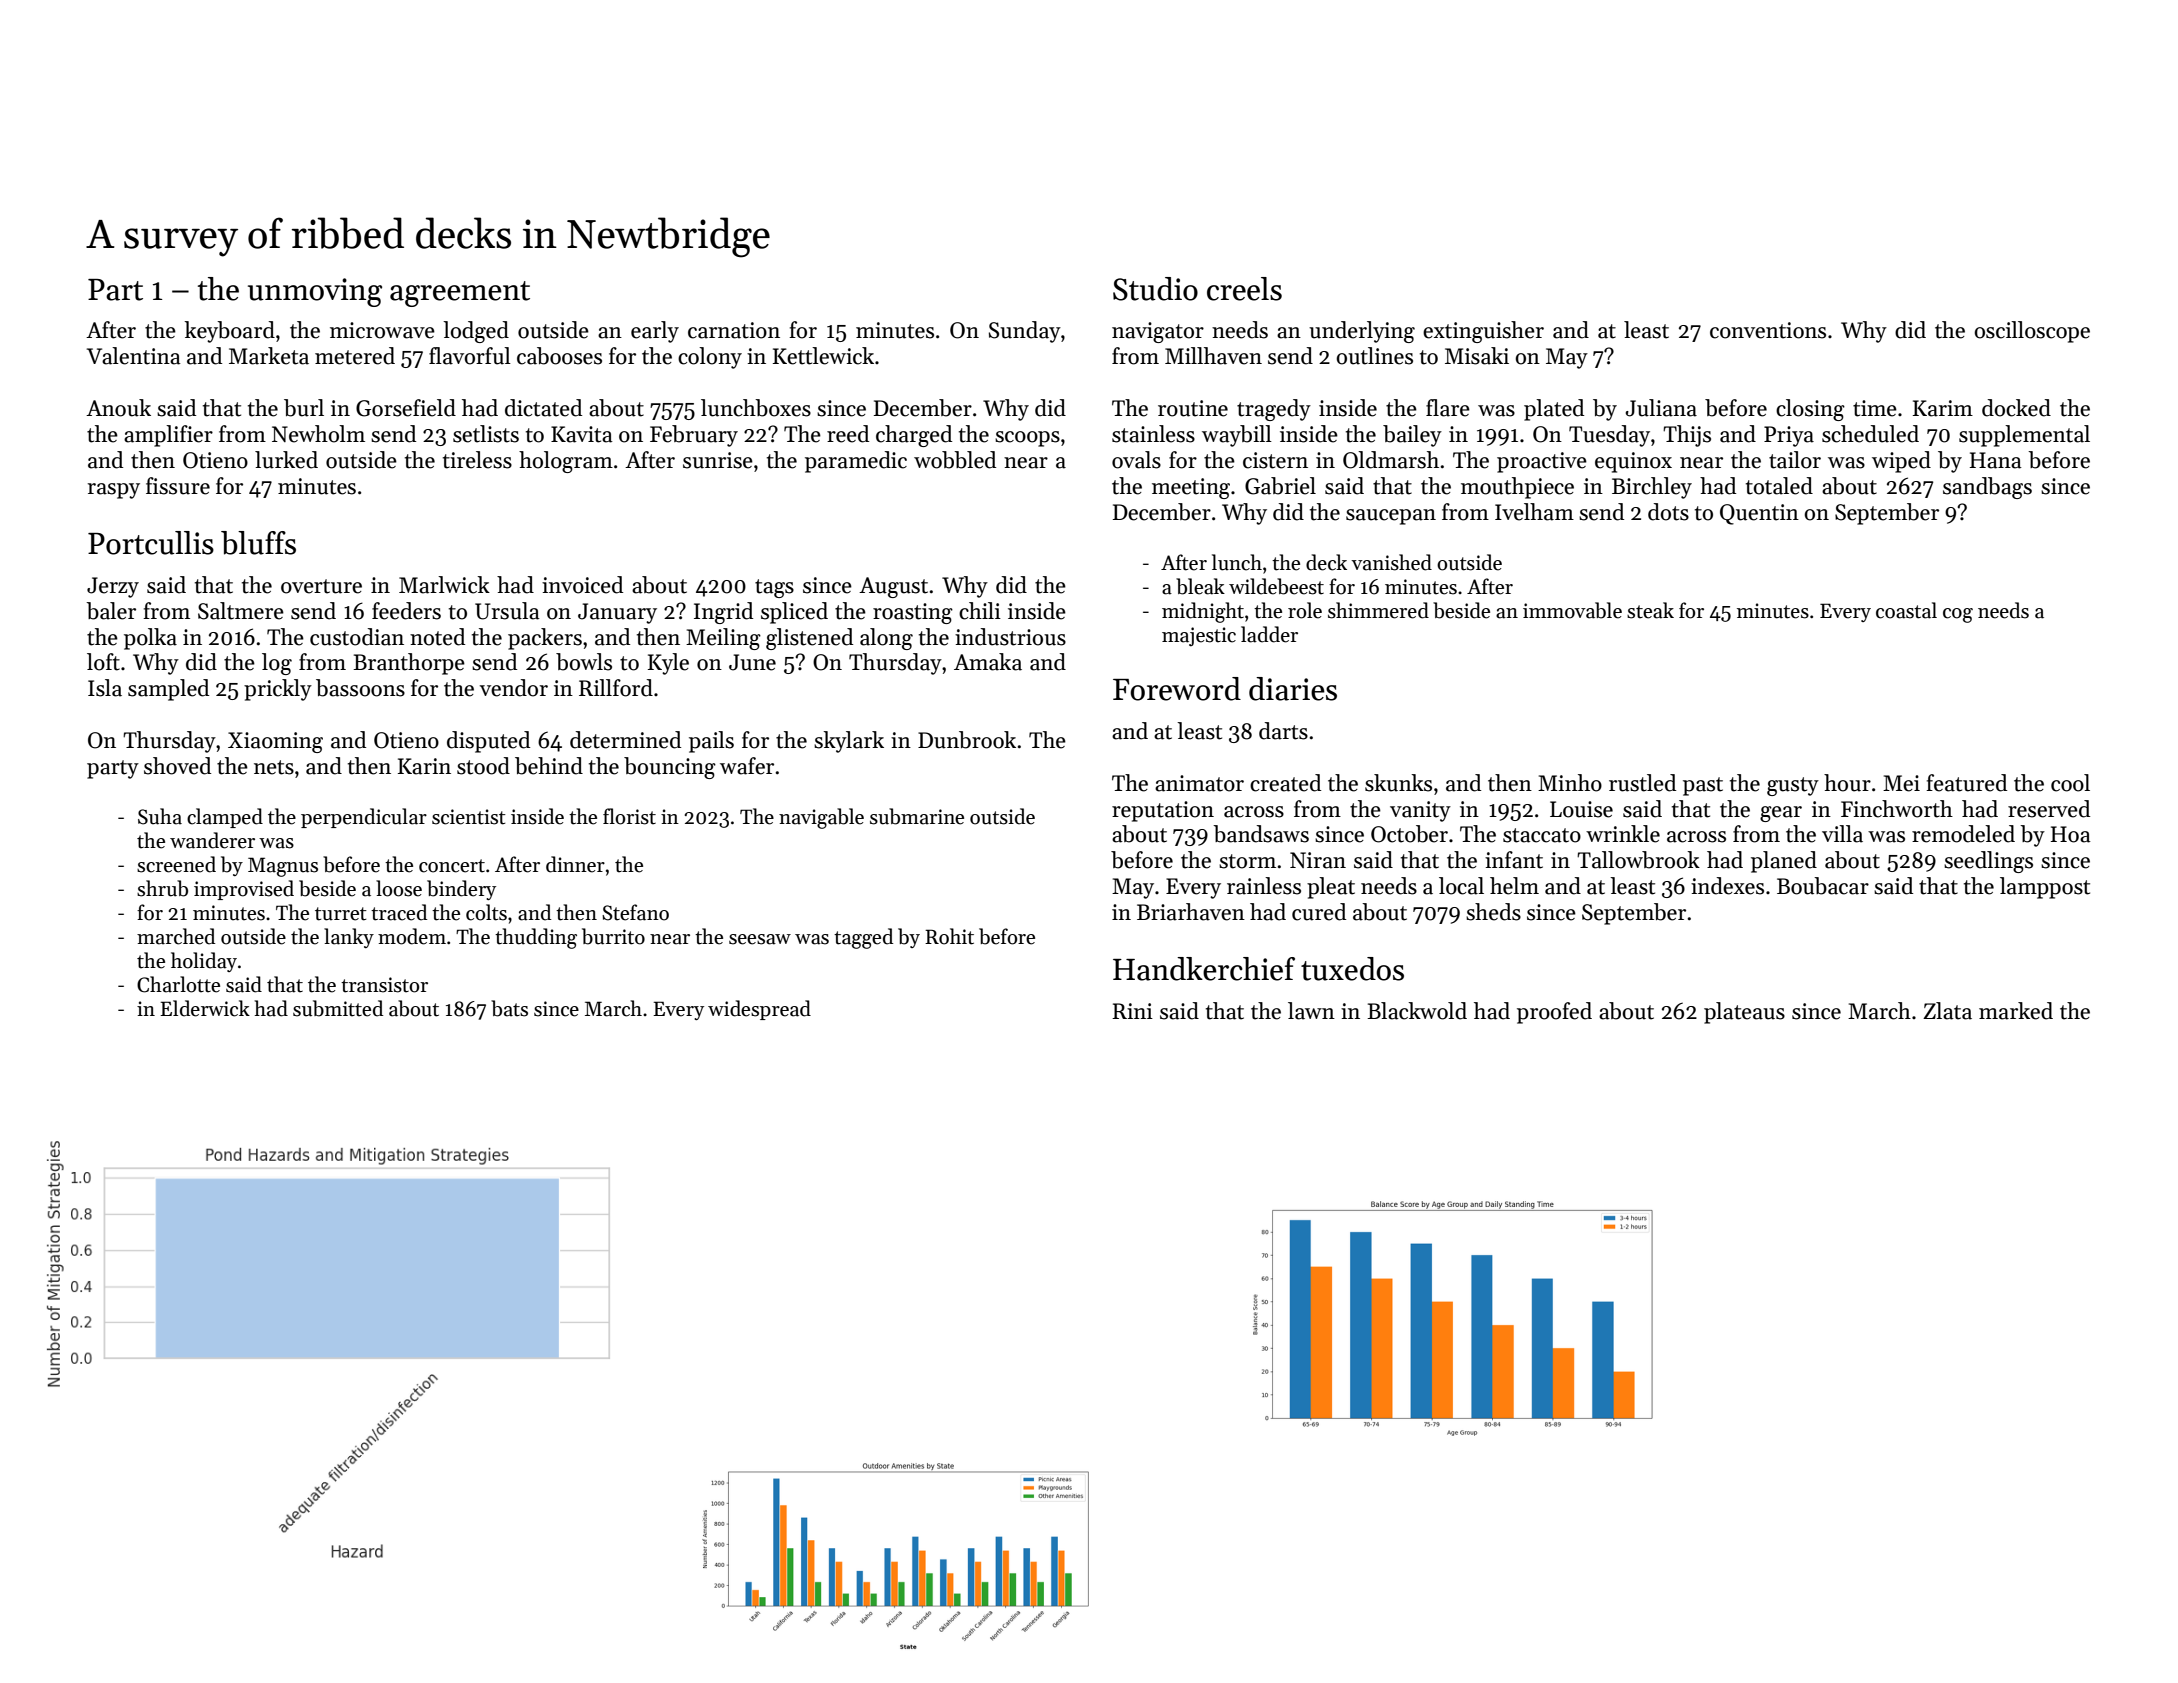  I want to click on diaries, so click(1293, 689).
